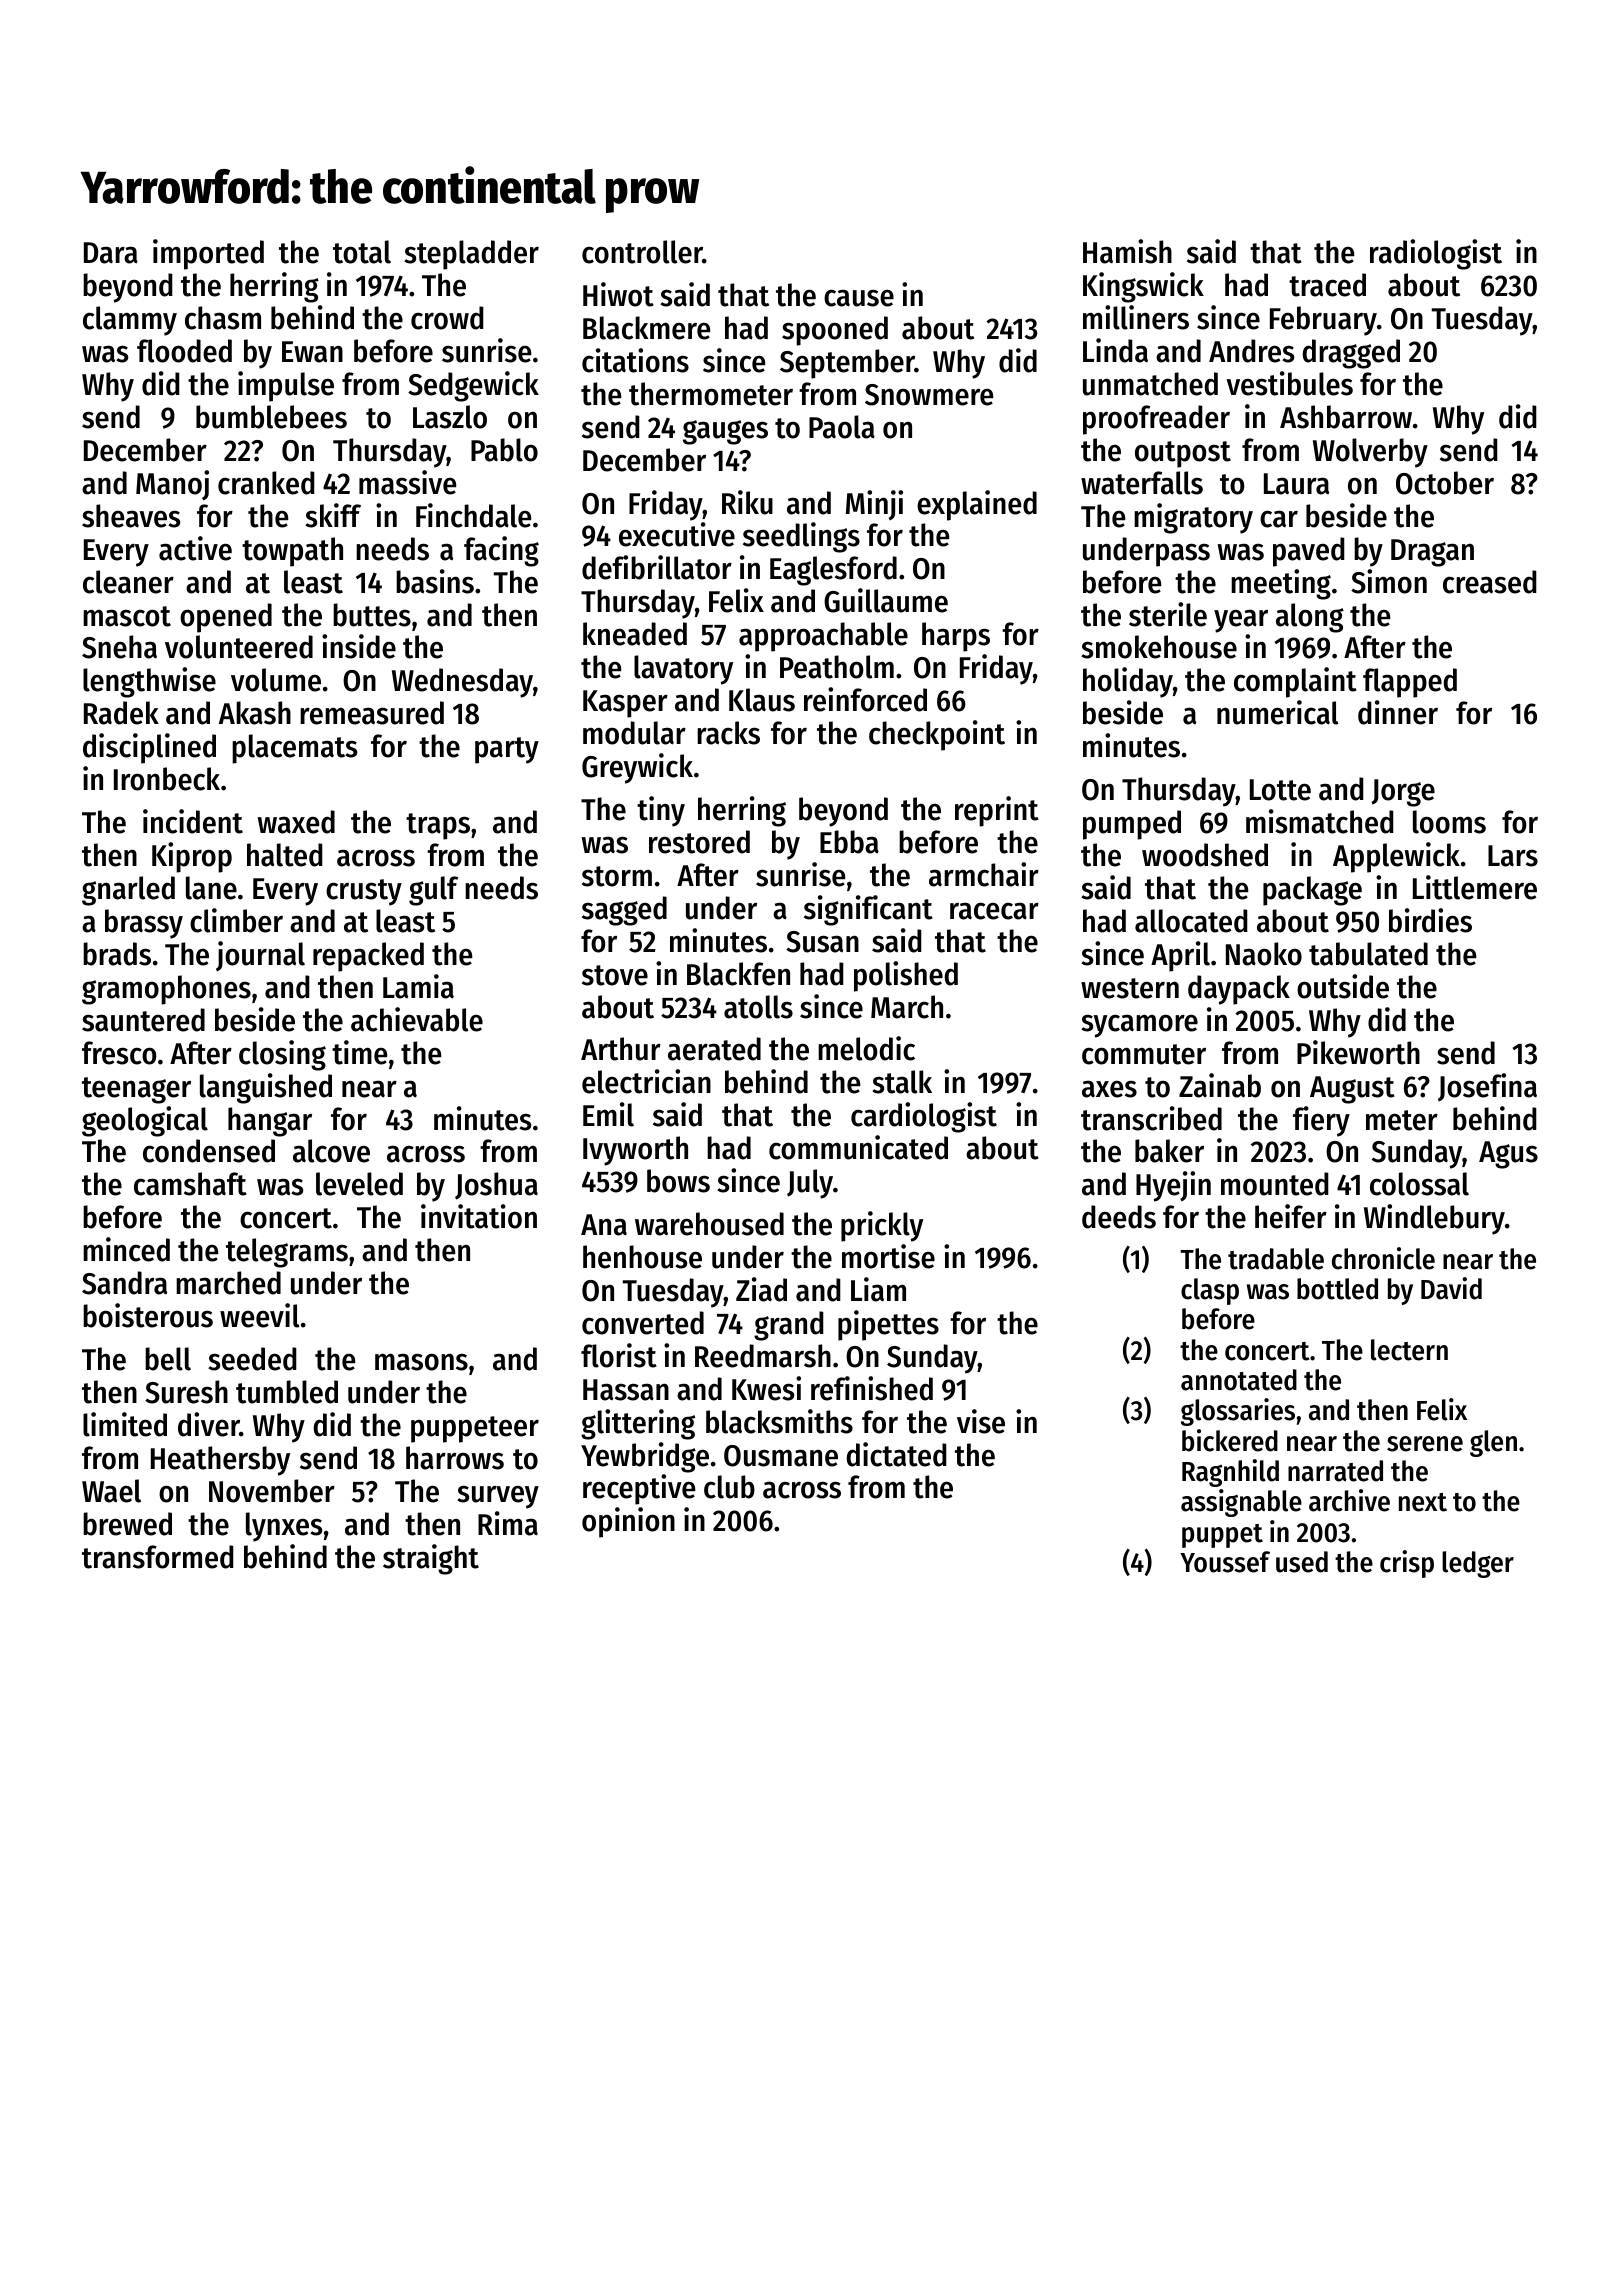  Describe the element at coordinates (1451, 1288) in the screenshot. I see `David` at that location.
